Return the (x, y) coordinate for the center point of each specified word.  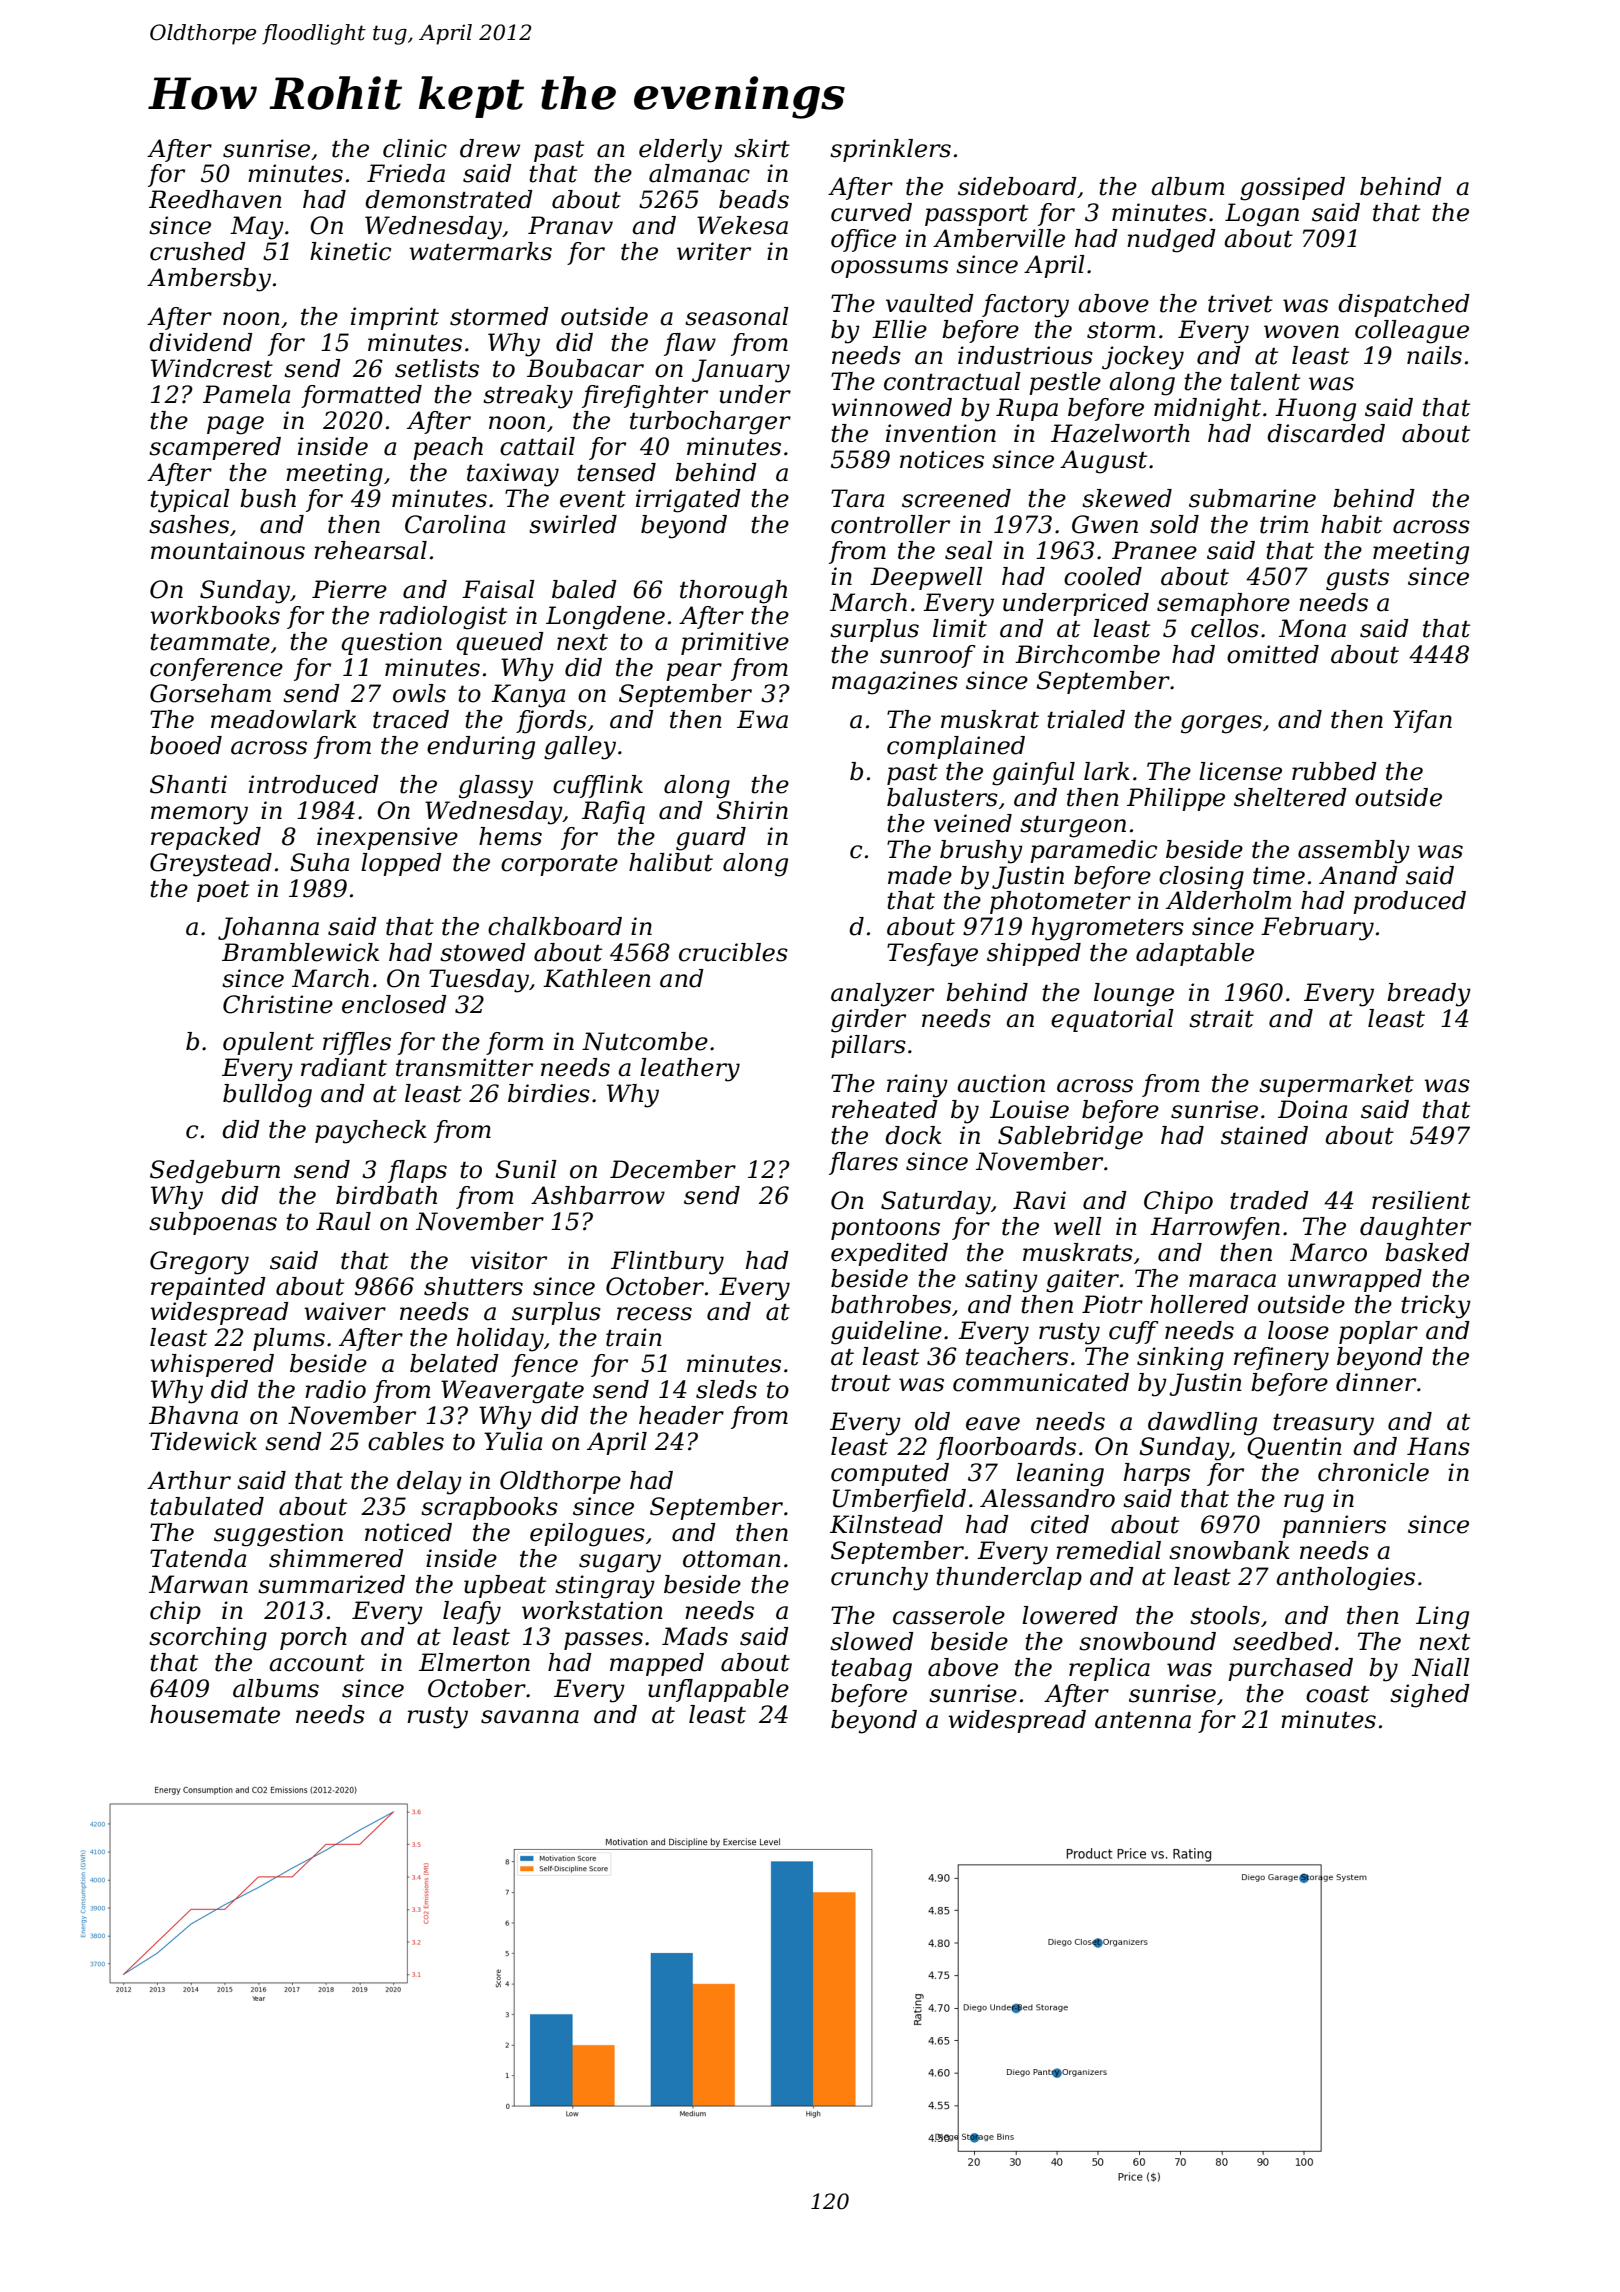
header (681, 1415)
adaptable (1195, 954)
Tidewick (203, 1441)
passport (976, 215)
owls (419, 693)
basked (1427, 1252)
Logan (1262, 215)
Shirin (752, 810)
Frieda (406, 173)
